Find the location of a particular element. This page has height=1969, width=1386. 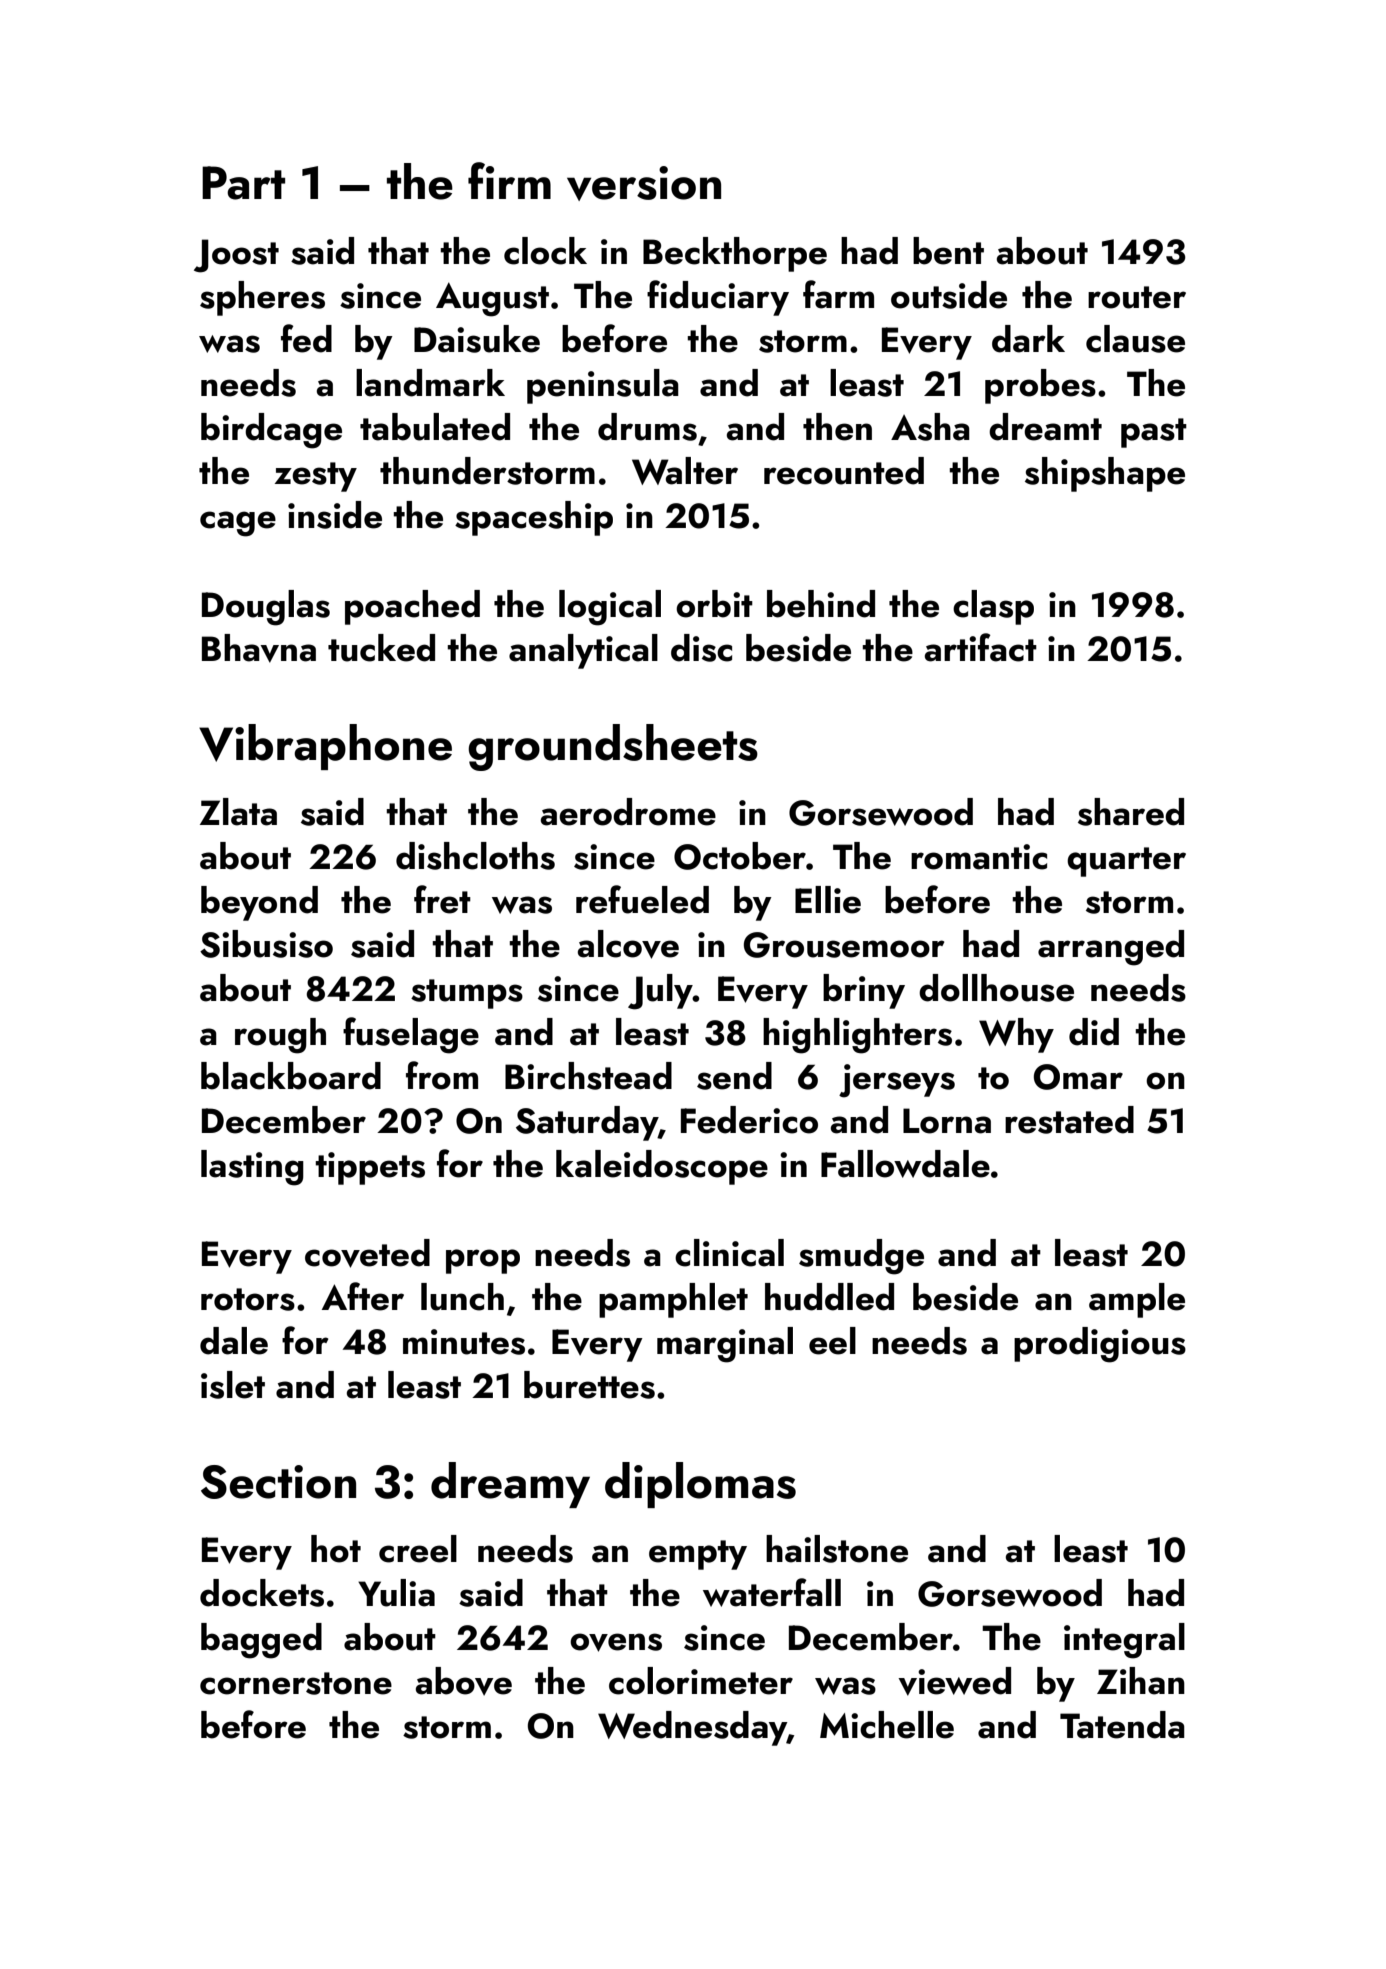

July is located at coordinates (660, 992).
